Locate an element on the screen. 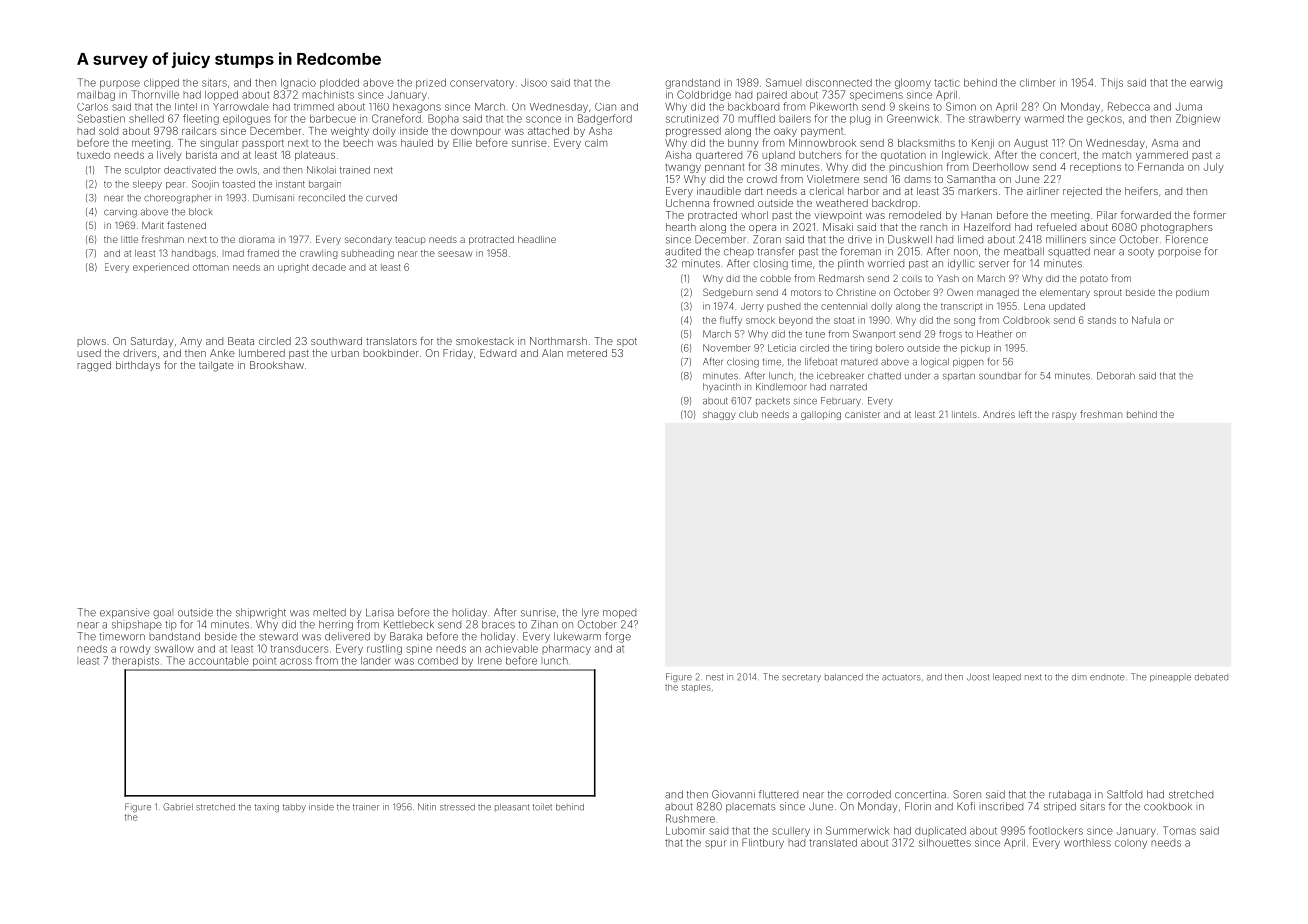  Ellie is located at coordinates (462, 143).
